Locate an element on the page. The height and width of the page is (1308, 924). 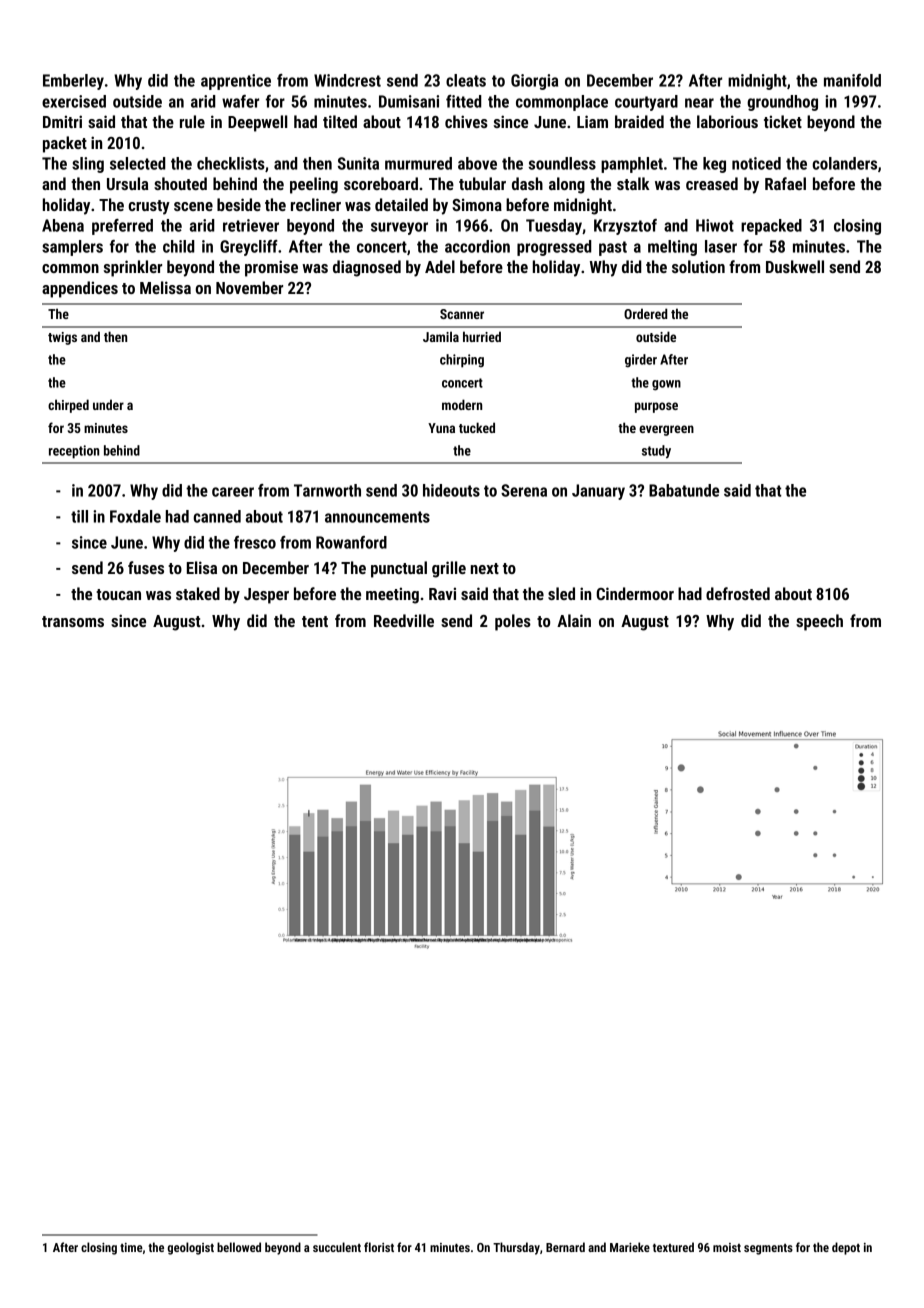
Duskwell is located at coordinates (795, 266).
